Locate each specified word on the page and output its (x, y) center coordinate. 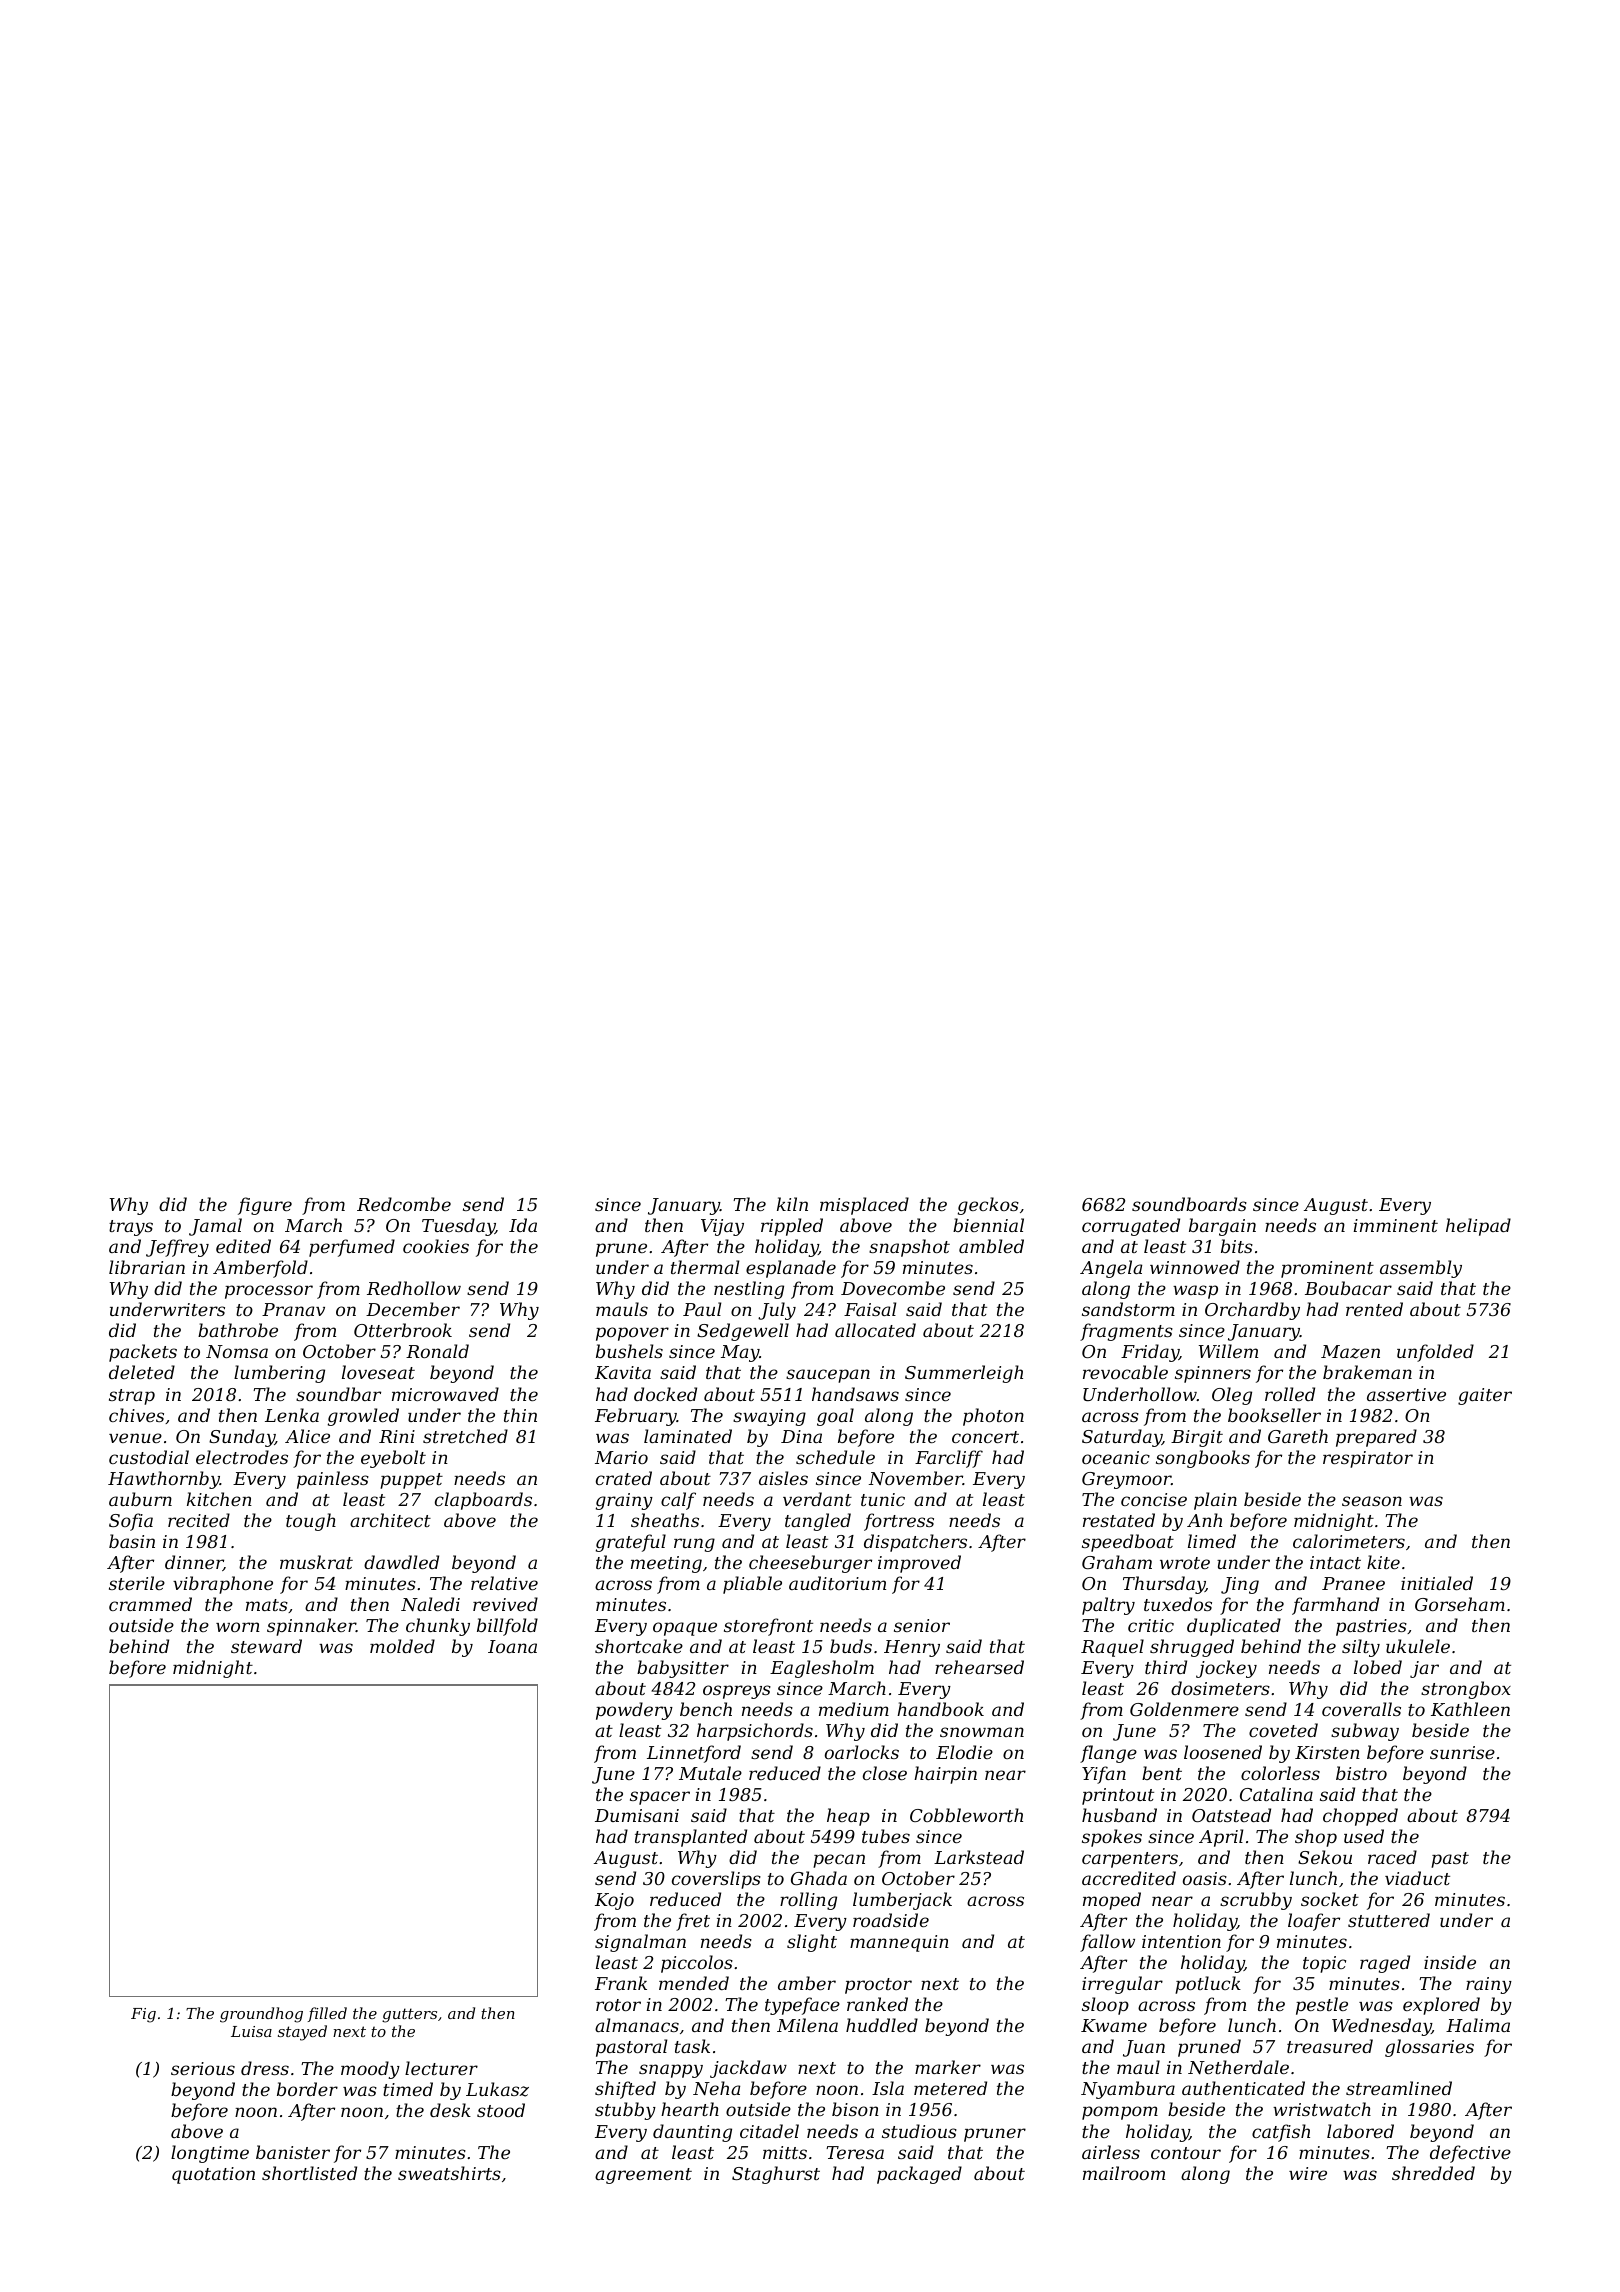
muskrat (316, 1562)
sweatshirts (449, 2173)
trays (131, 1228)
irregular (1122, 1985)
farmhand (1335, 1606)
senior (922, 1625)
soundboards (1189, 1204)
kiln (792, 1204)
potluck (1208, 1985)
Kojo (614, 1901)
